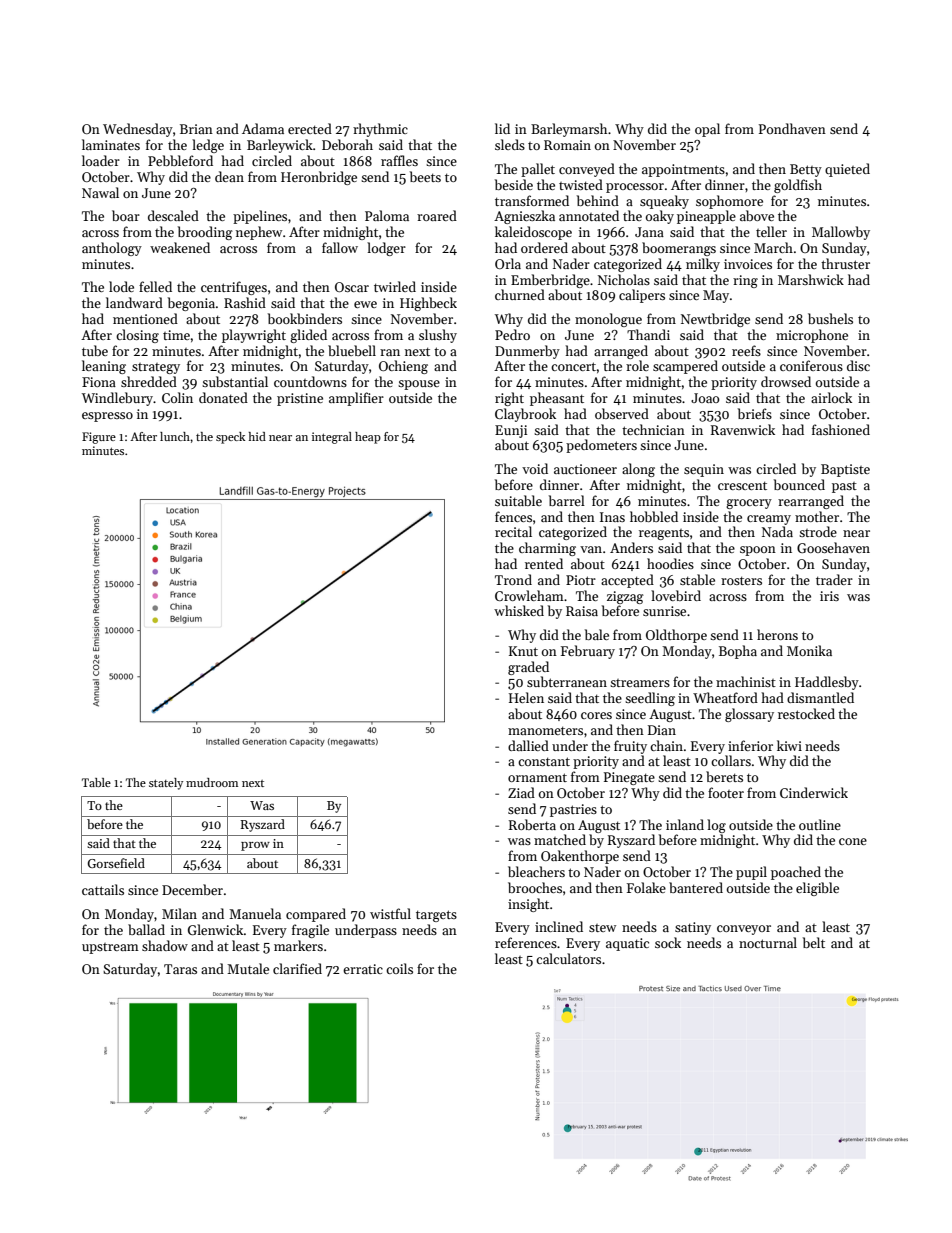 The width and height of the page is (952, 1233). What do you see at coordinates (544, 247) in the page?
I see `ordered` at bounding box center [544, 247].
